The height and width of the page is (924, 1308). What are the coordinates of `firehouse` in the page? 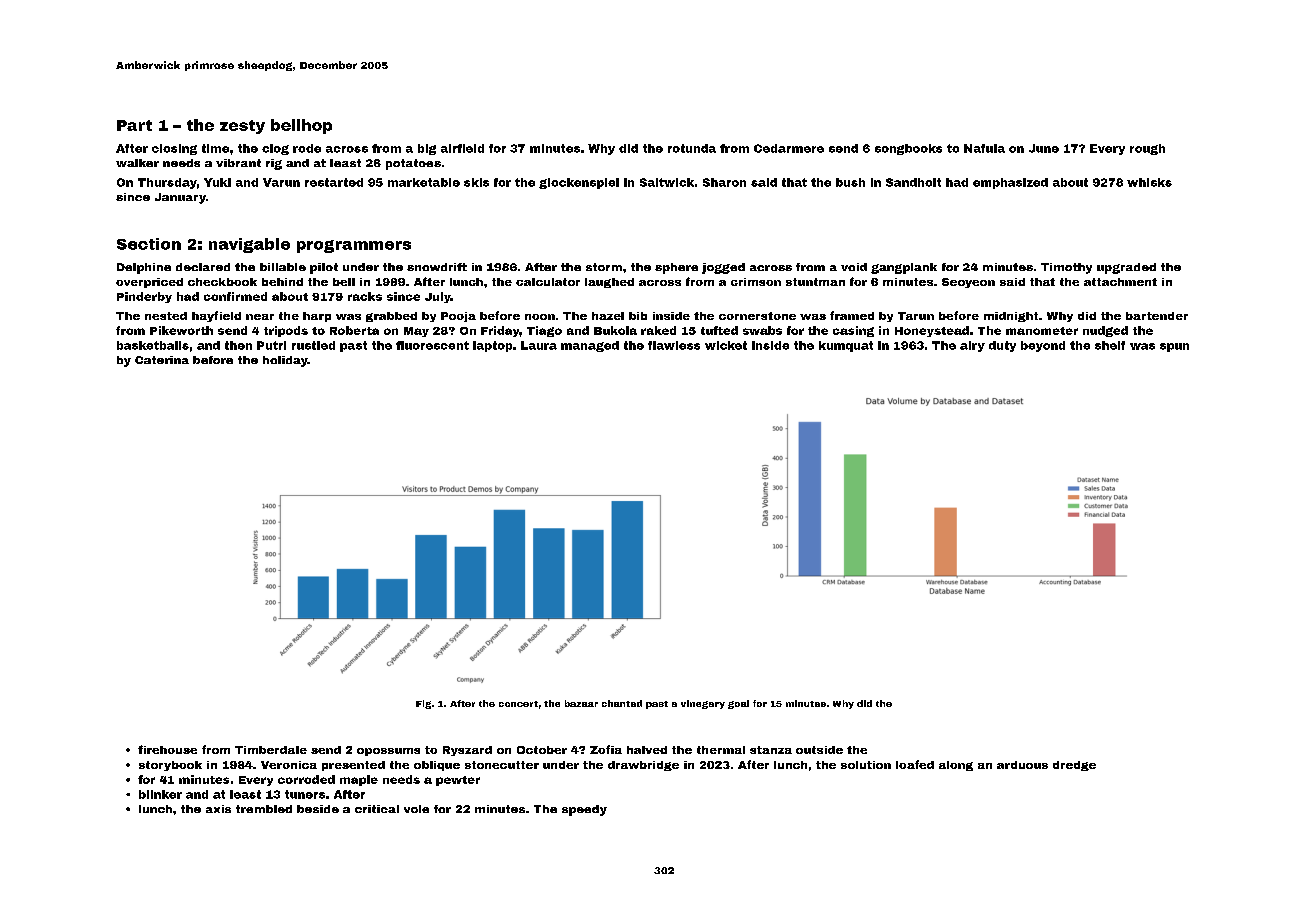 It's located at (167, 749).
